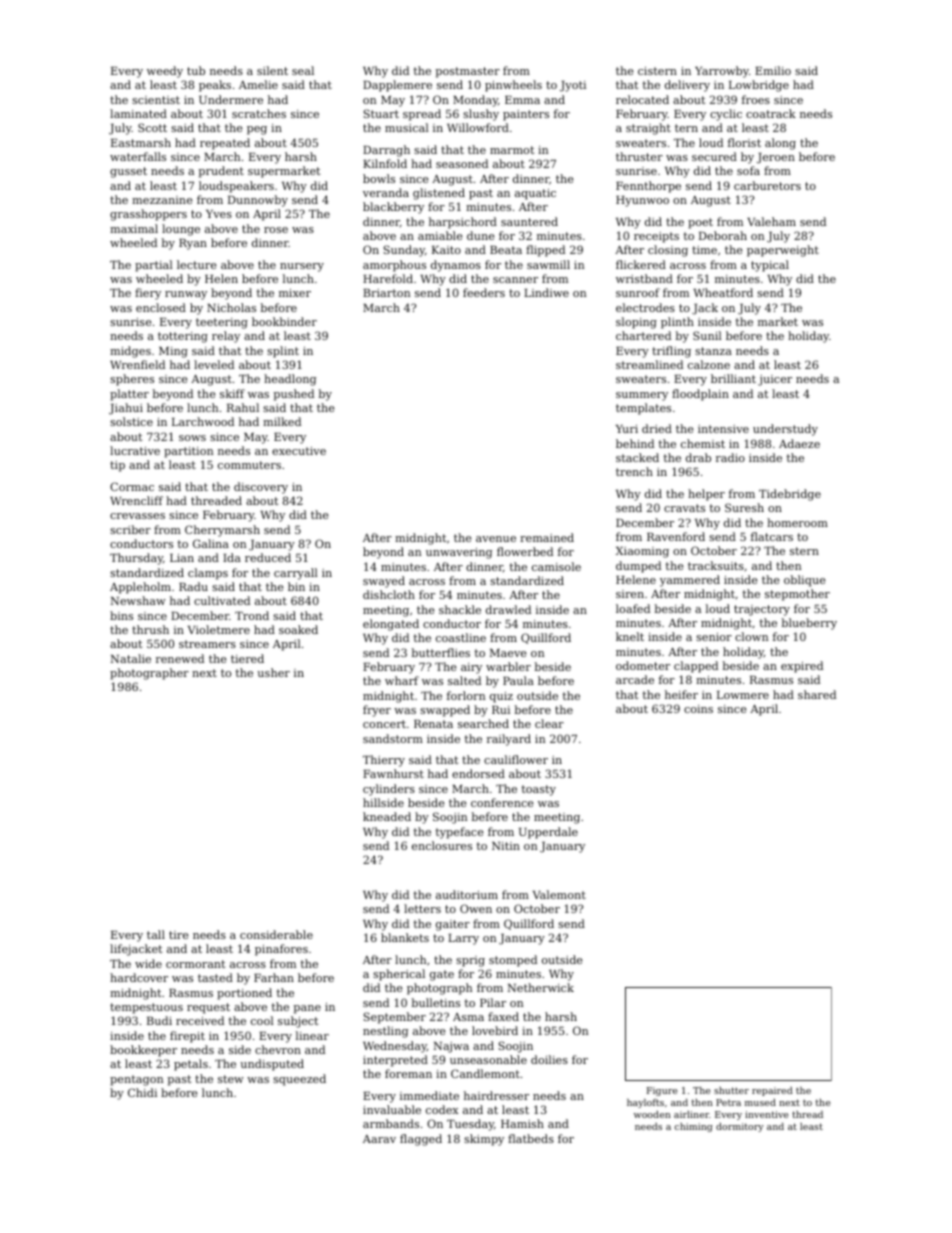  I want to click on Valeham, so click(771, 221).
